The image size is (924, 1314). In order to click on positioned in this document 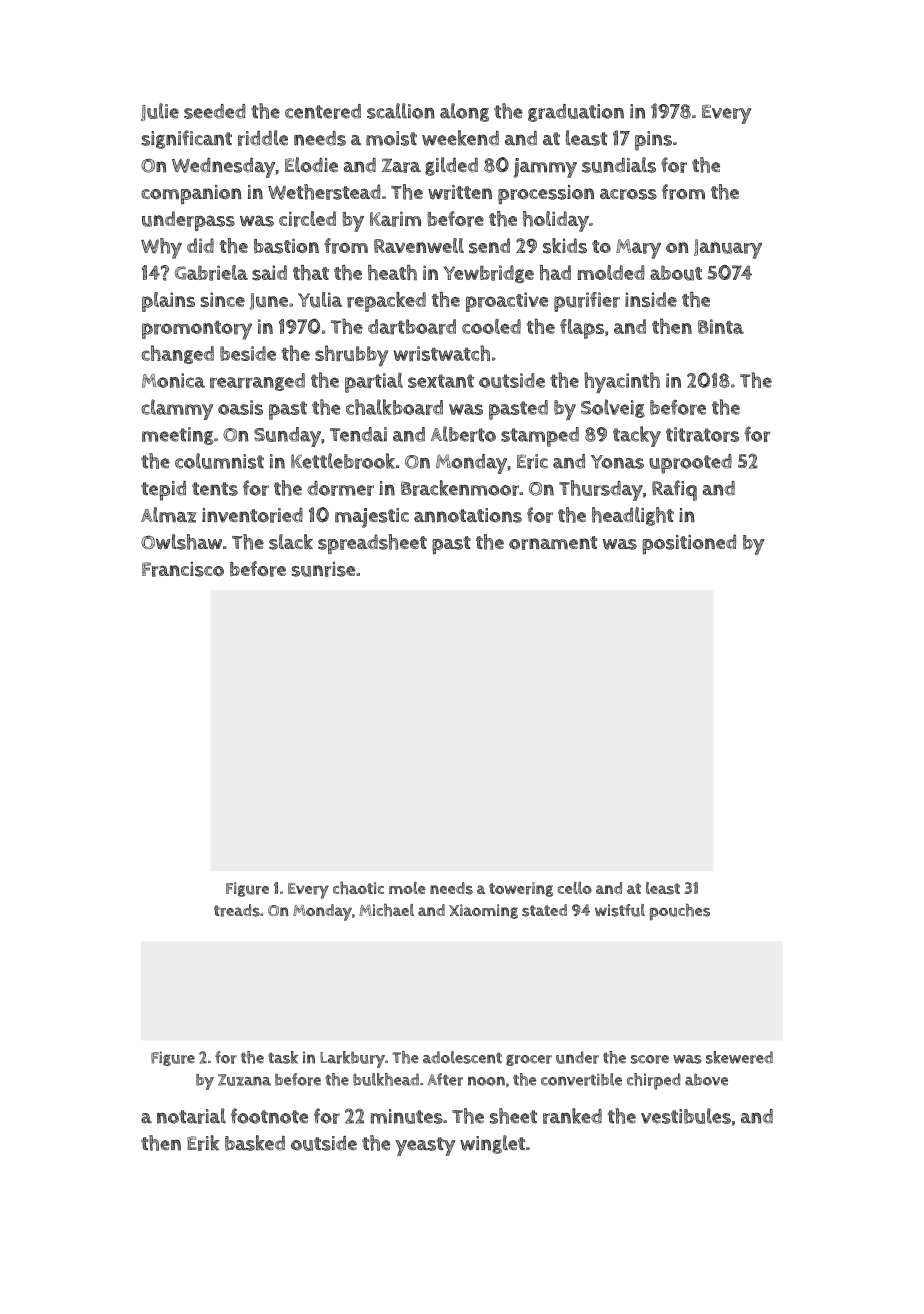, I will do `click(689, 544)`.
